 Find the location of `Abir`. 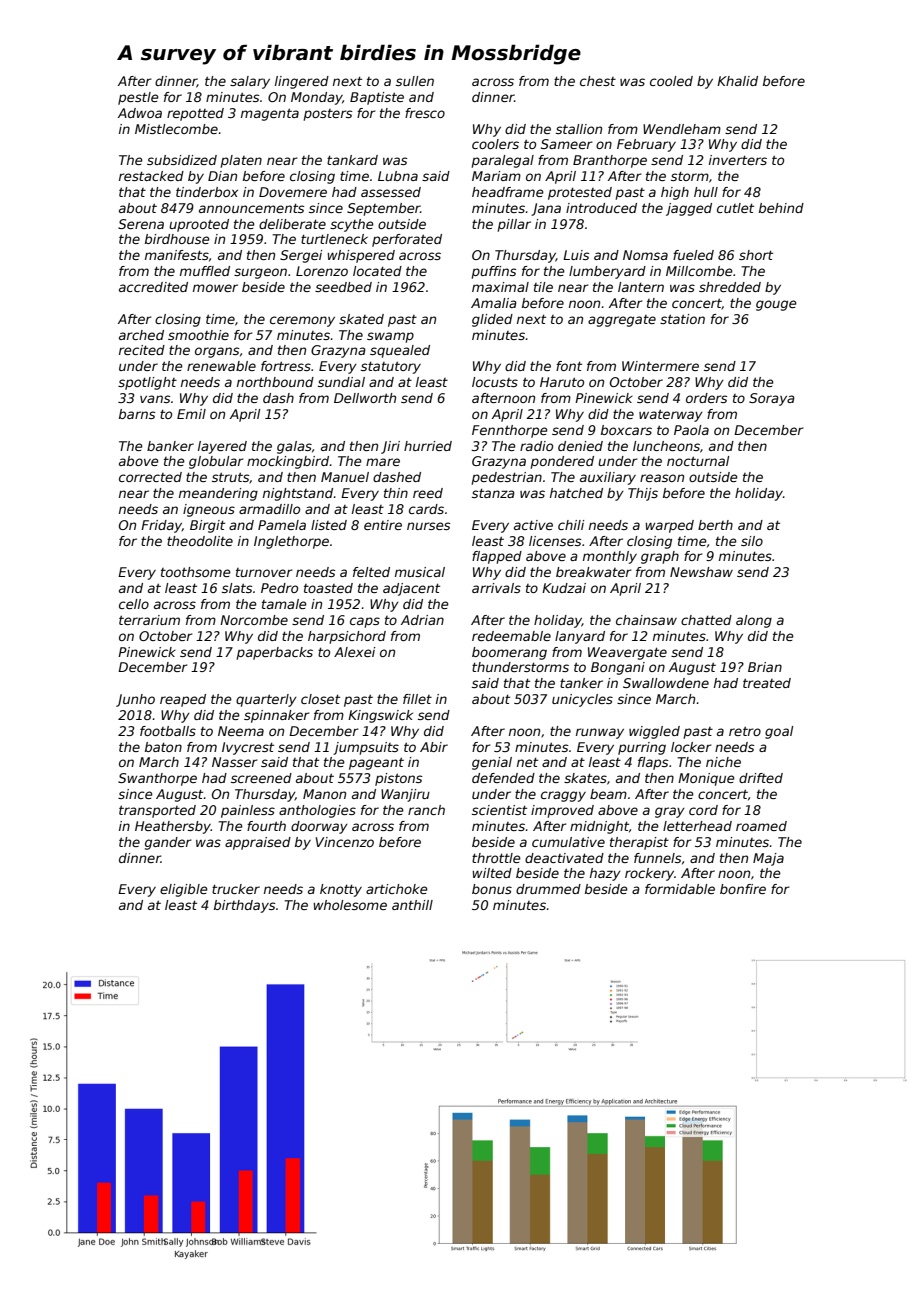

Abir is located at coordinates (434, 747).
